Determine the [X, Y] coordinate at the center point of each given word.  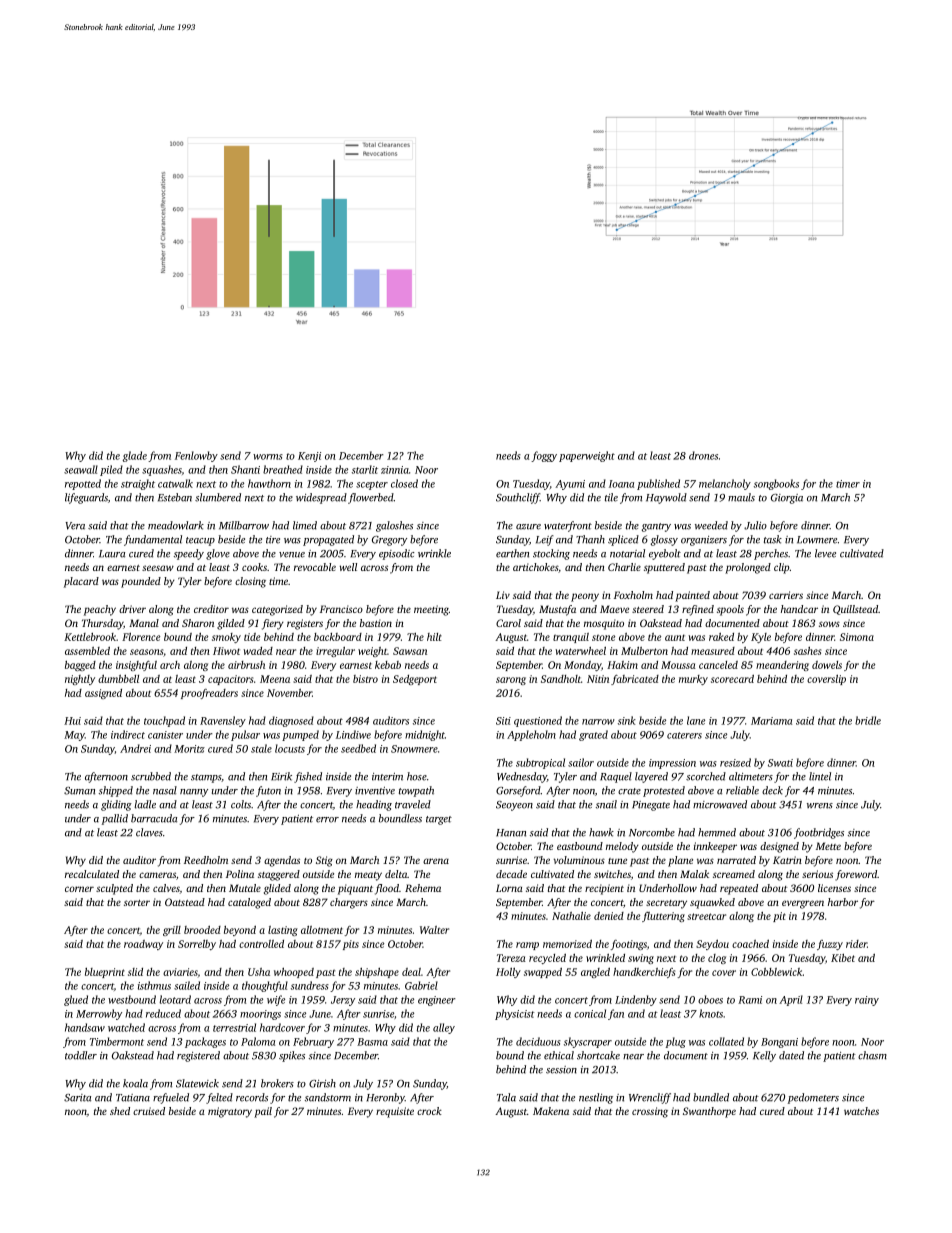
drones [703, 455]
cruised [149, 1111]
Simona [857, 637]
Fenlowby [196, 456]
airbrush [246, 665]
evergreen [803, 904]
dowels [827, 665]
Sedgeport [415, 680]
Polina [240, 874]
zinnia [395, 470]
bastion [376, 623]
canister [165, 735]
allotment [322, 930]
